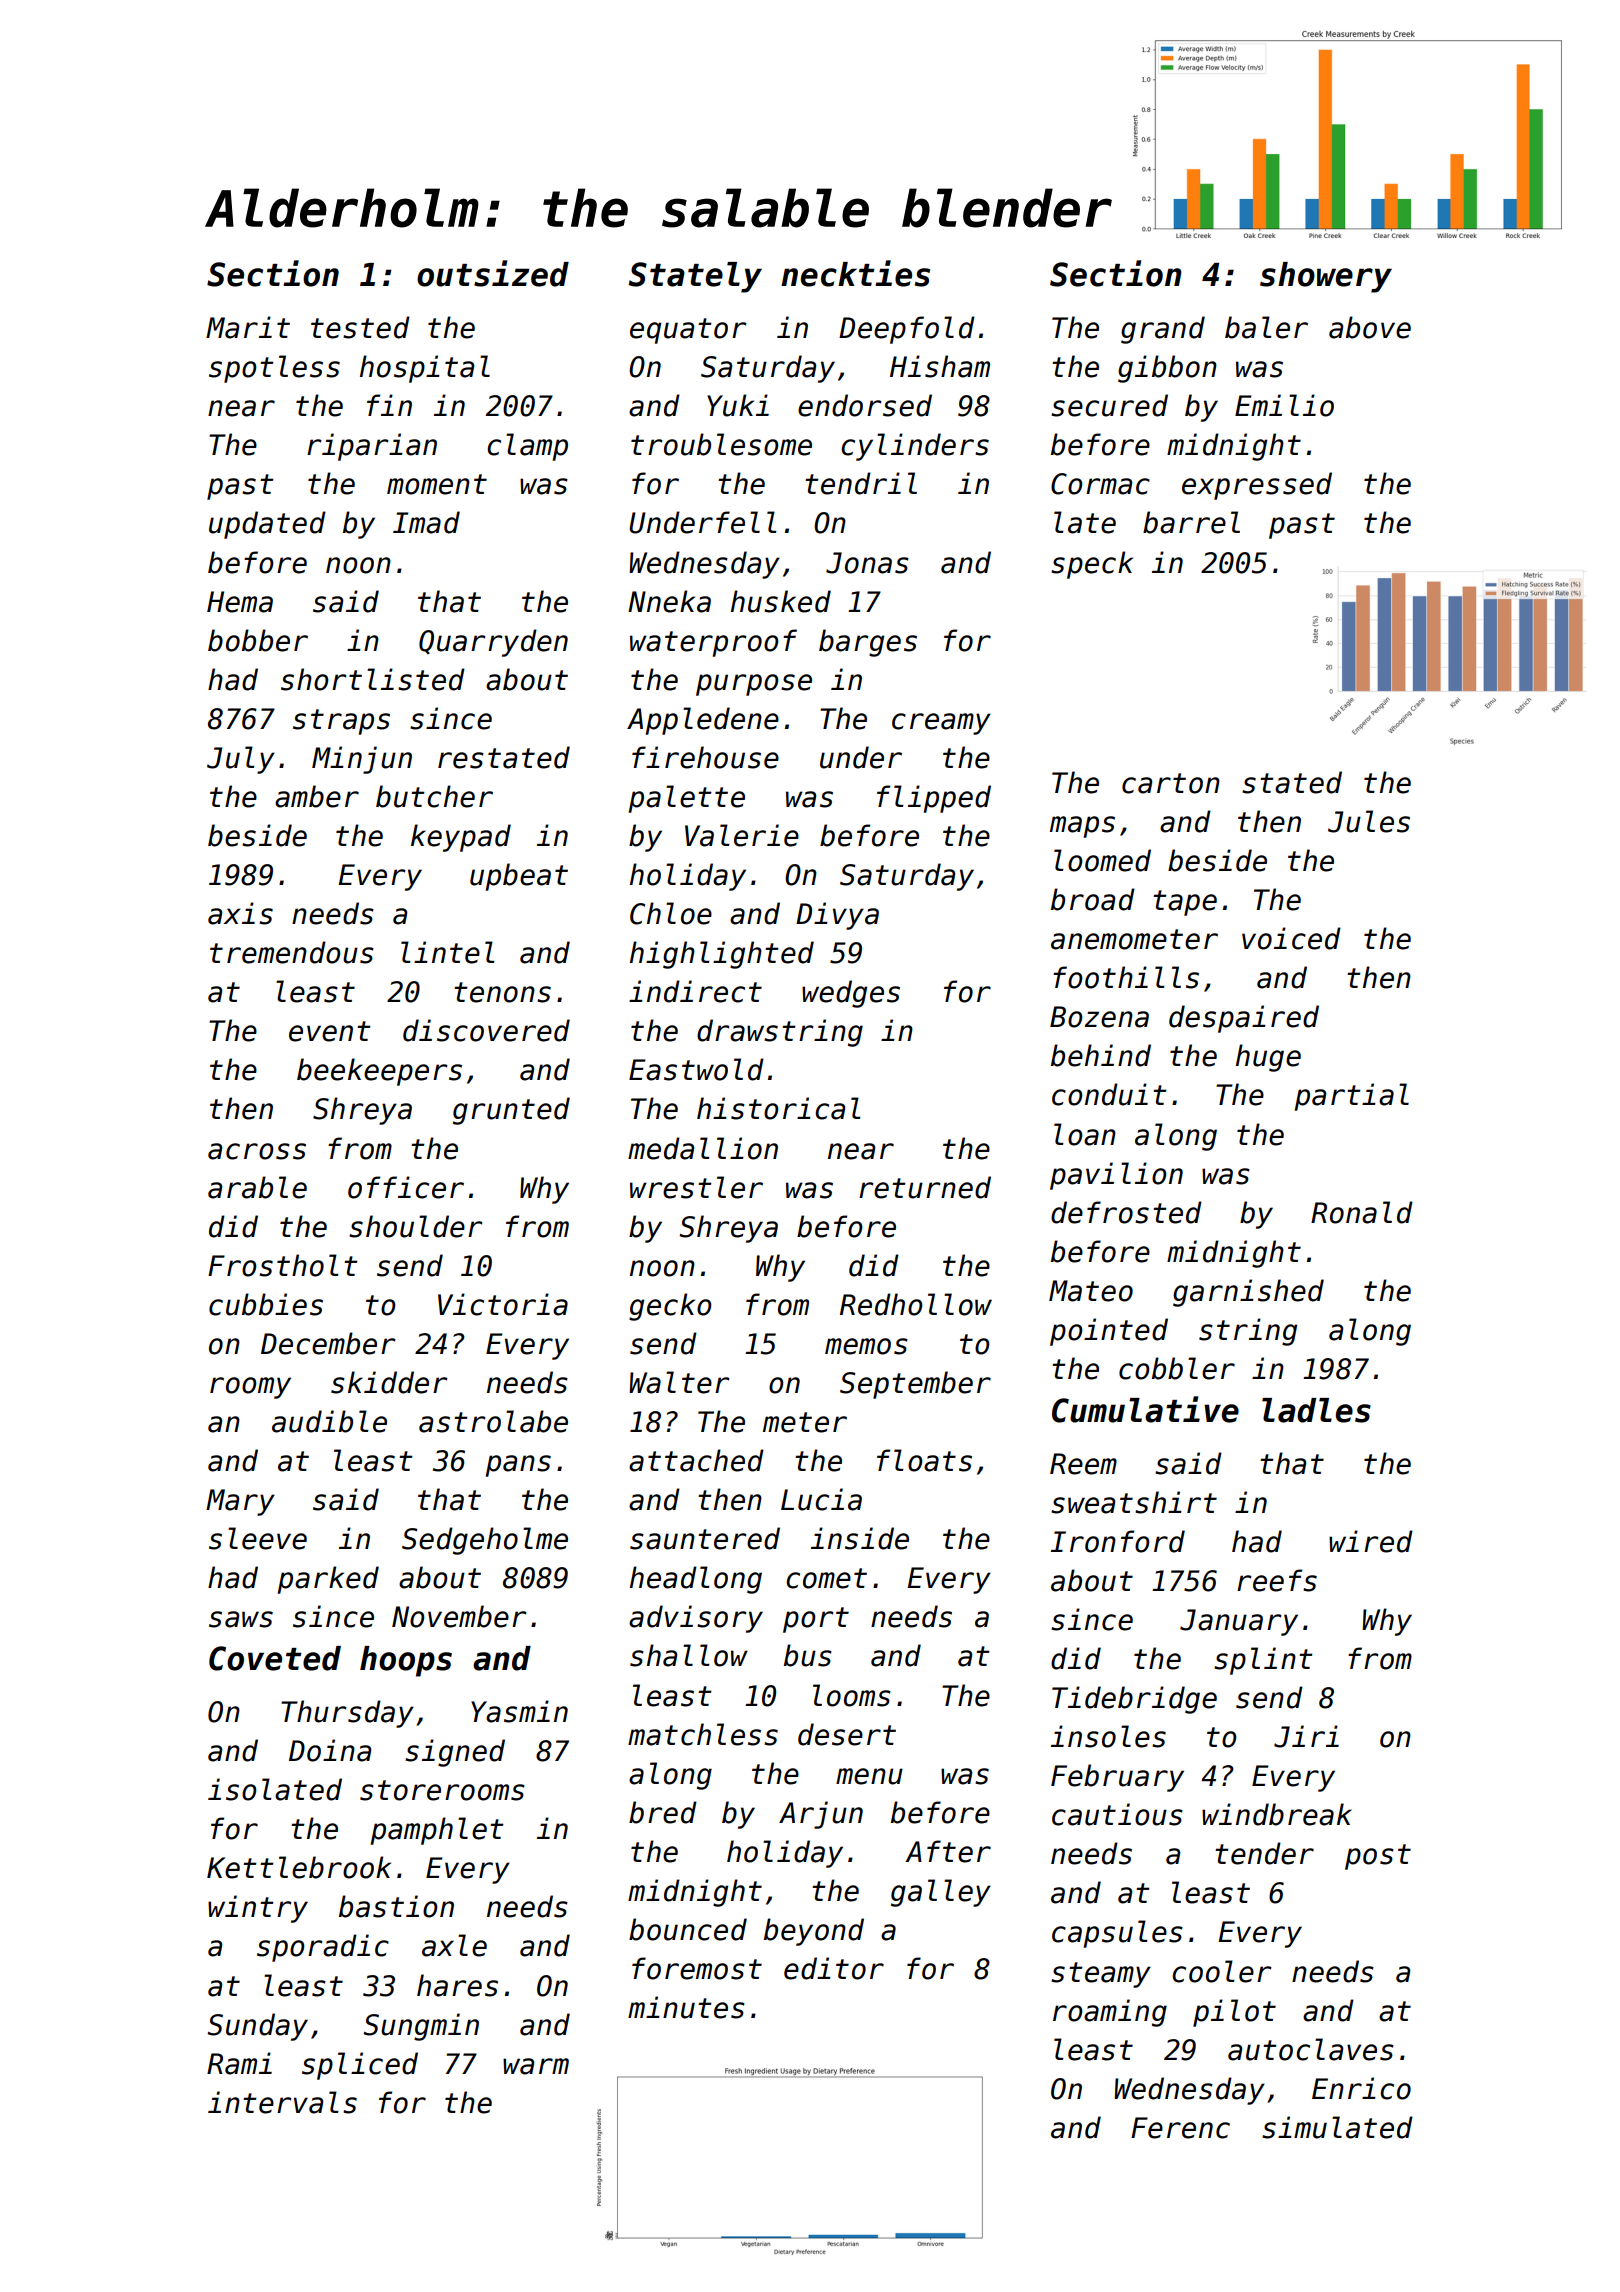  Describe the element at coordinates (258, 1909) in the document. I see `wintry` at that location.
